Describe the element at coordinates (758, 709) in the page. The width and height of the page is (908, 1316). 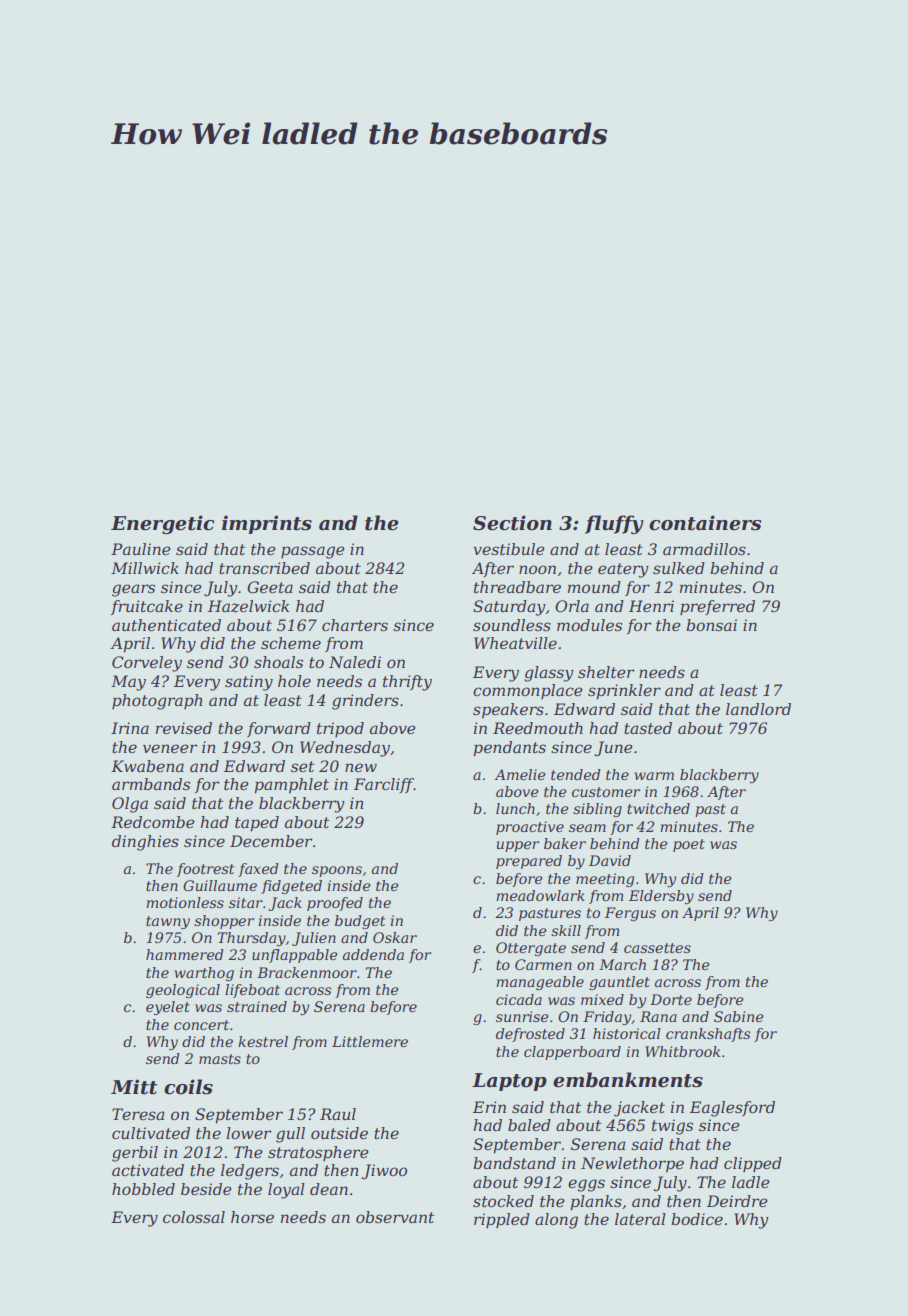
I see `landlord` at that location.
